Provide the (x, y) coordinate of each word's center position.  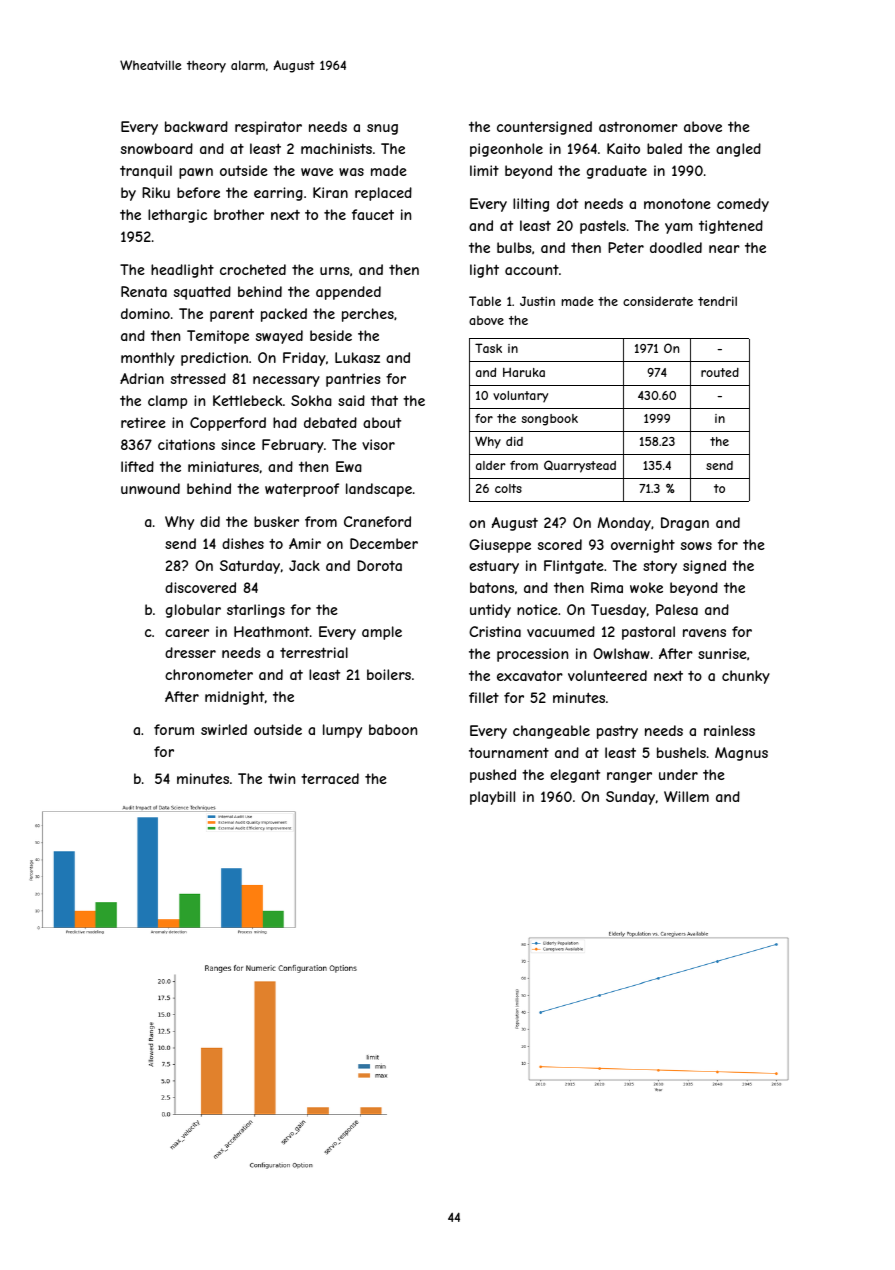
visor (378, 444)
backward (196, 126)
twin (281, 778)
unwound (150, 488)
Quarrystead (580, 466)
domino (145, 313)
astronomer (638, 127)
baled (664, 148)
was (351, 172)
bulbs (514, 247)
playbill (492, 798)
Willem (686, 796)
